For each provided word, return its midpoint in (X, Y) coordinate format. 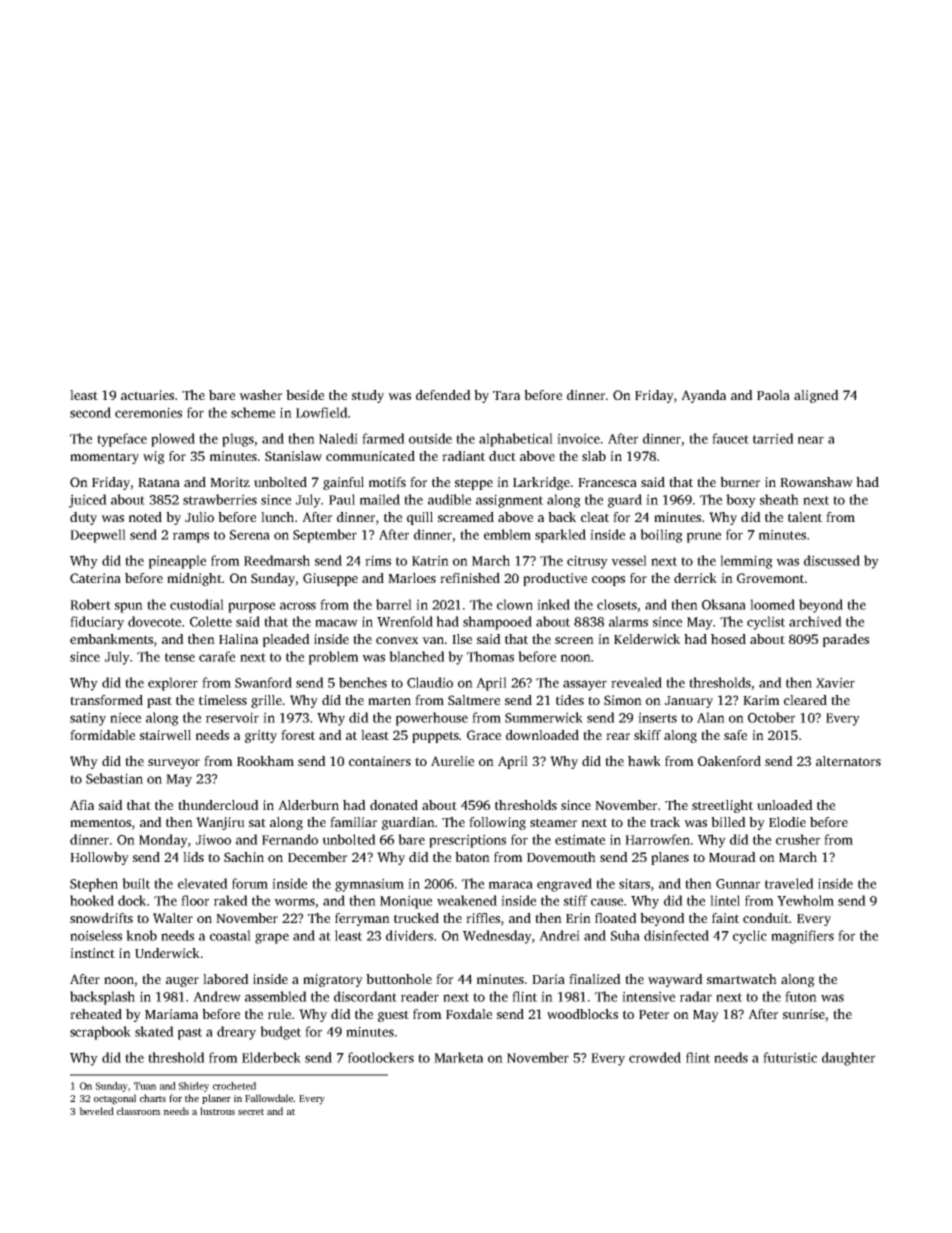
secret (251, 1112)
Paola (773, 395)
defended (443, 395)
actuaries (147, 395)
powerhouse (432, 719)
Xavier (835, 682)
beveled (96, 1111)
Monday (163, 841)
